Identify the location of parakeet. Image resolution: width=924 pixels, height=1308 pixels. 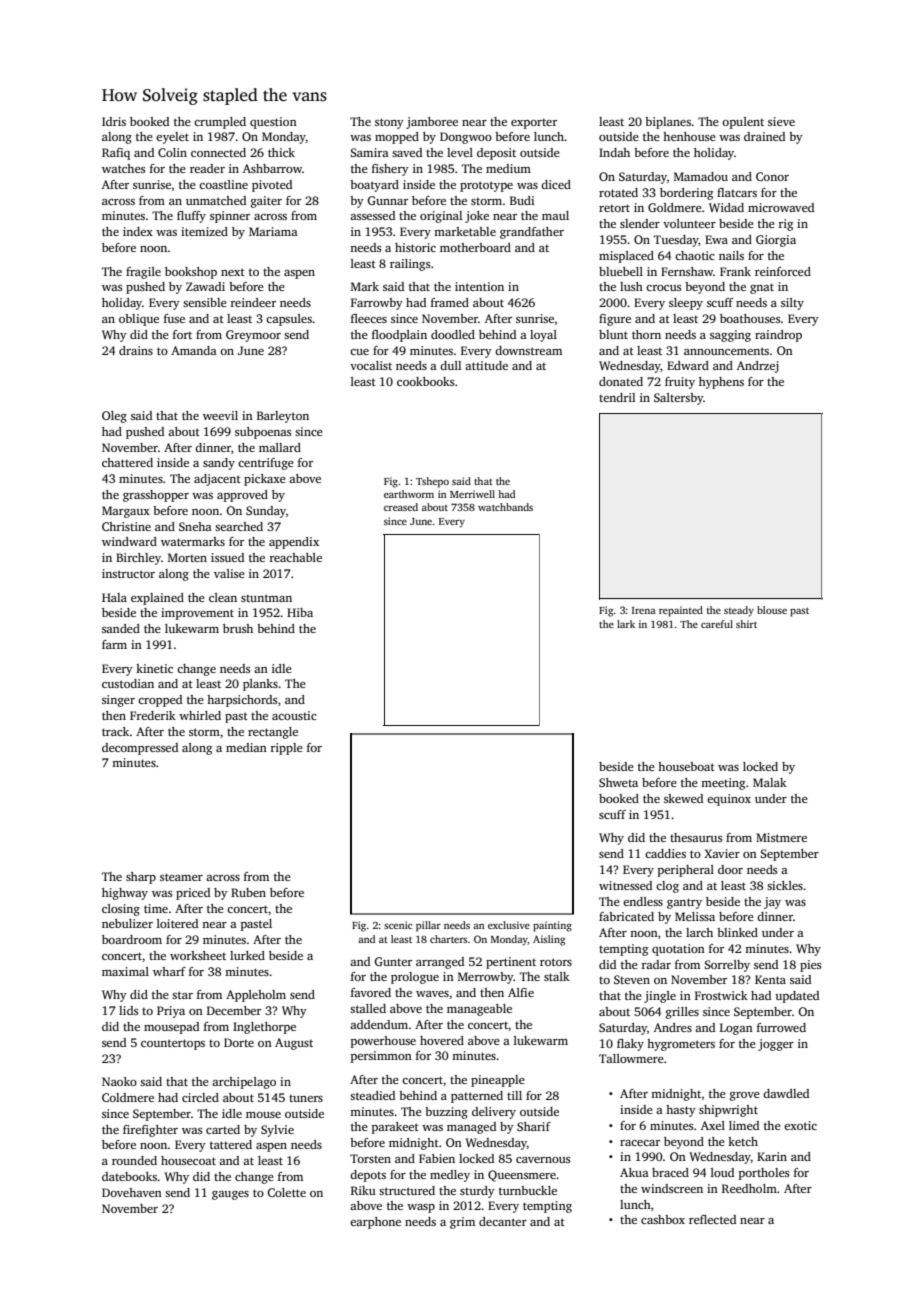
(395, 1128).
